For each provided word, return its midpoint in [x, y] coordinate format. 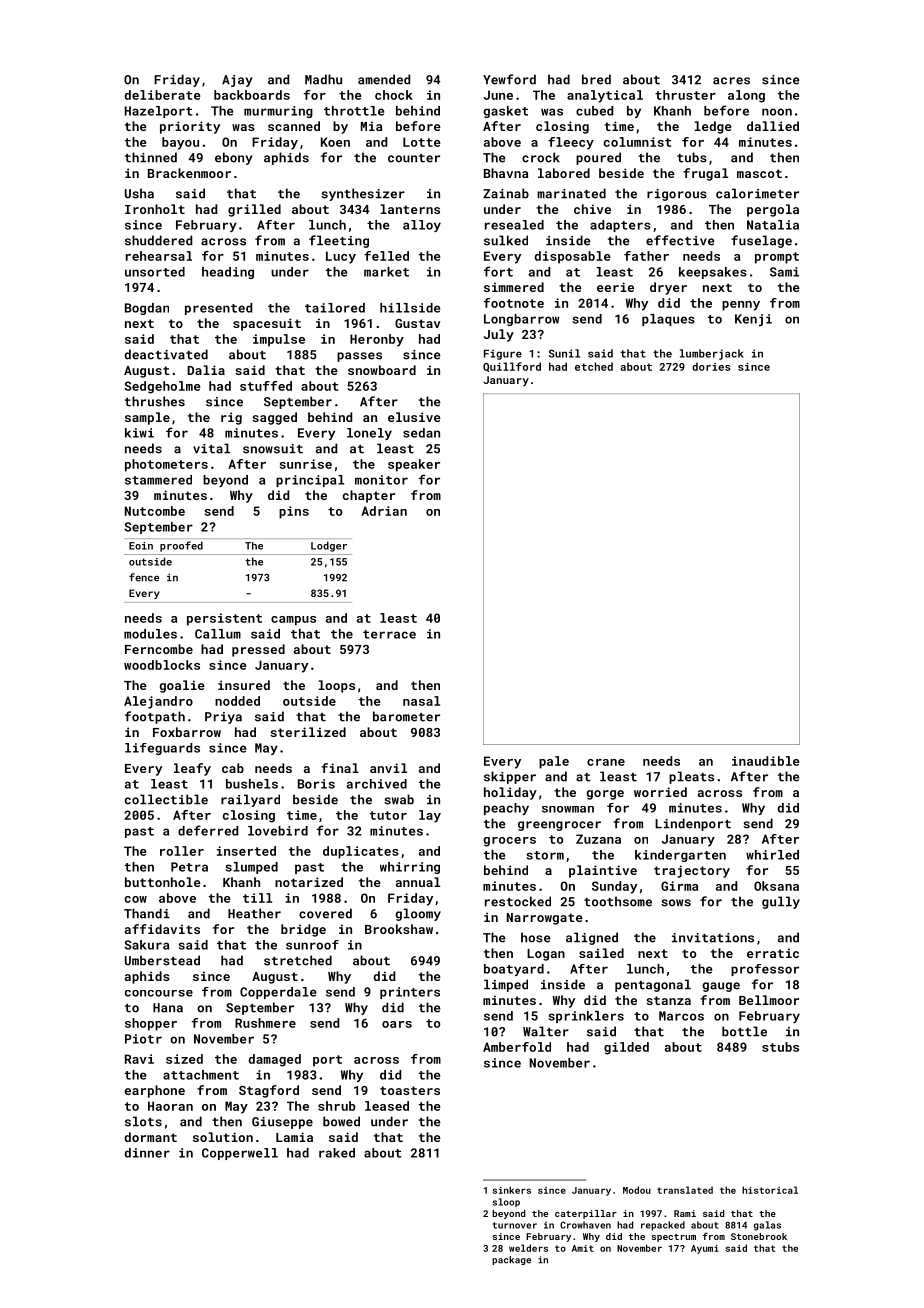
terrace [389, 634]
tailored [335, 308]
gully [781, 902]
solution [223, 1137]
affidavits [162, 929]
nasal [421, 701]
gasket [505, 112]
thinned [151, 157]
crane [606, 762]
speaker [414, 465]
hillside [410, 308]
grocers [509, 842]
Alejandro [158, 702]
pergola [773, 210]
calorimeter [757, 193]
